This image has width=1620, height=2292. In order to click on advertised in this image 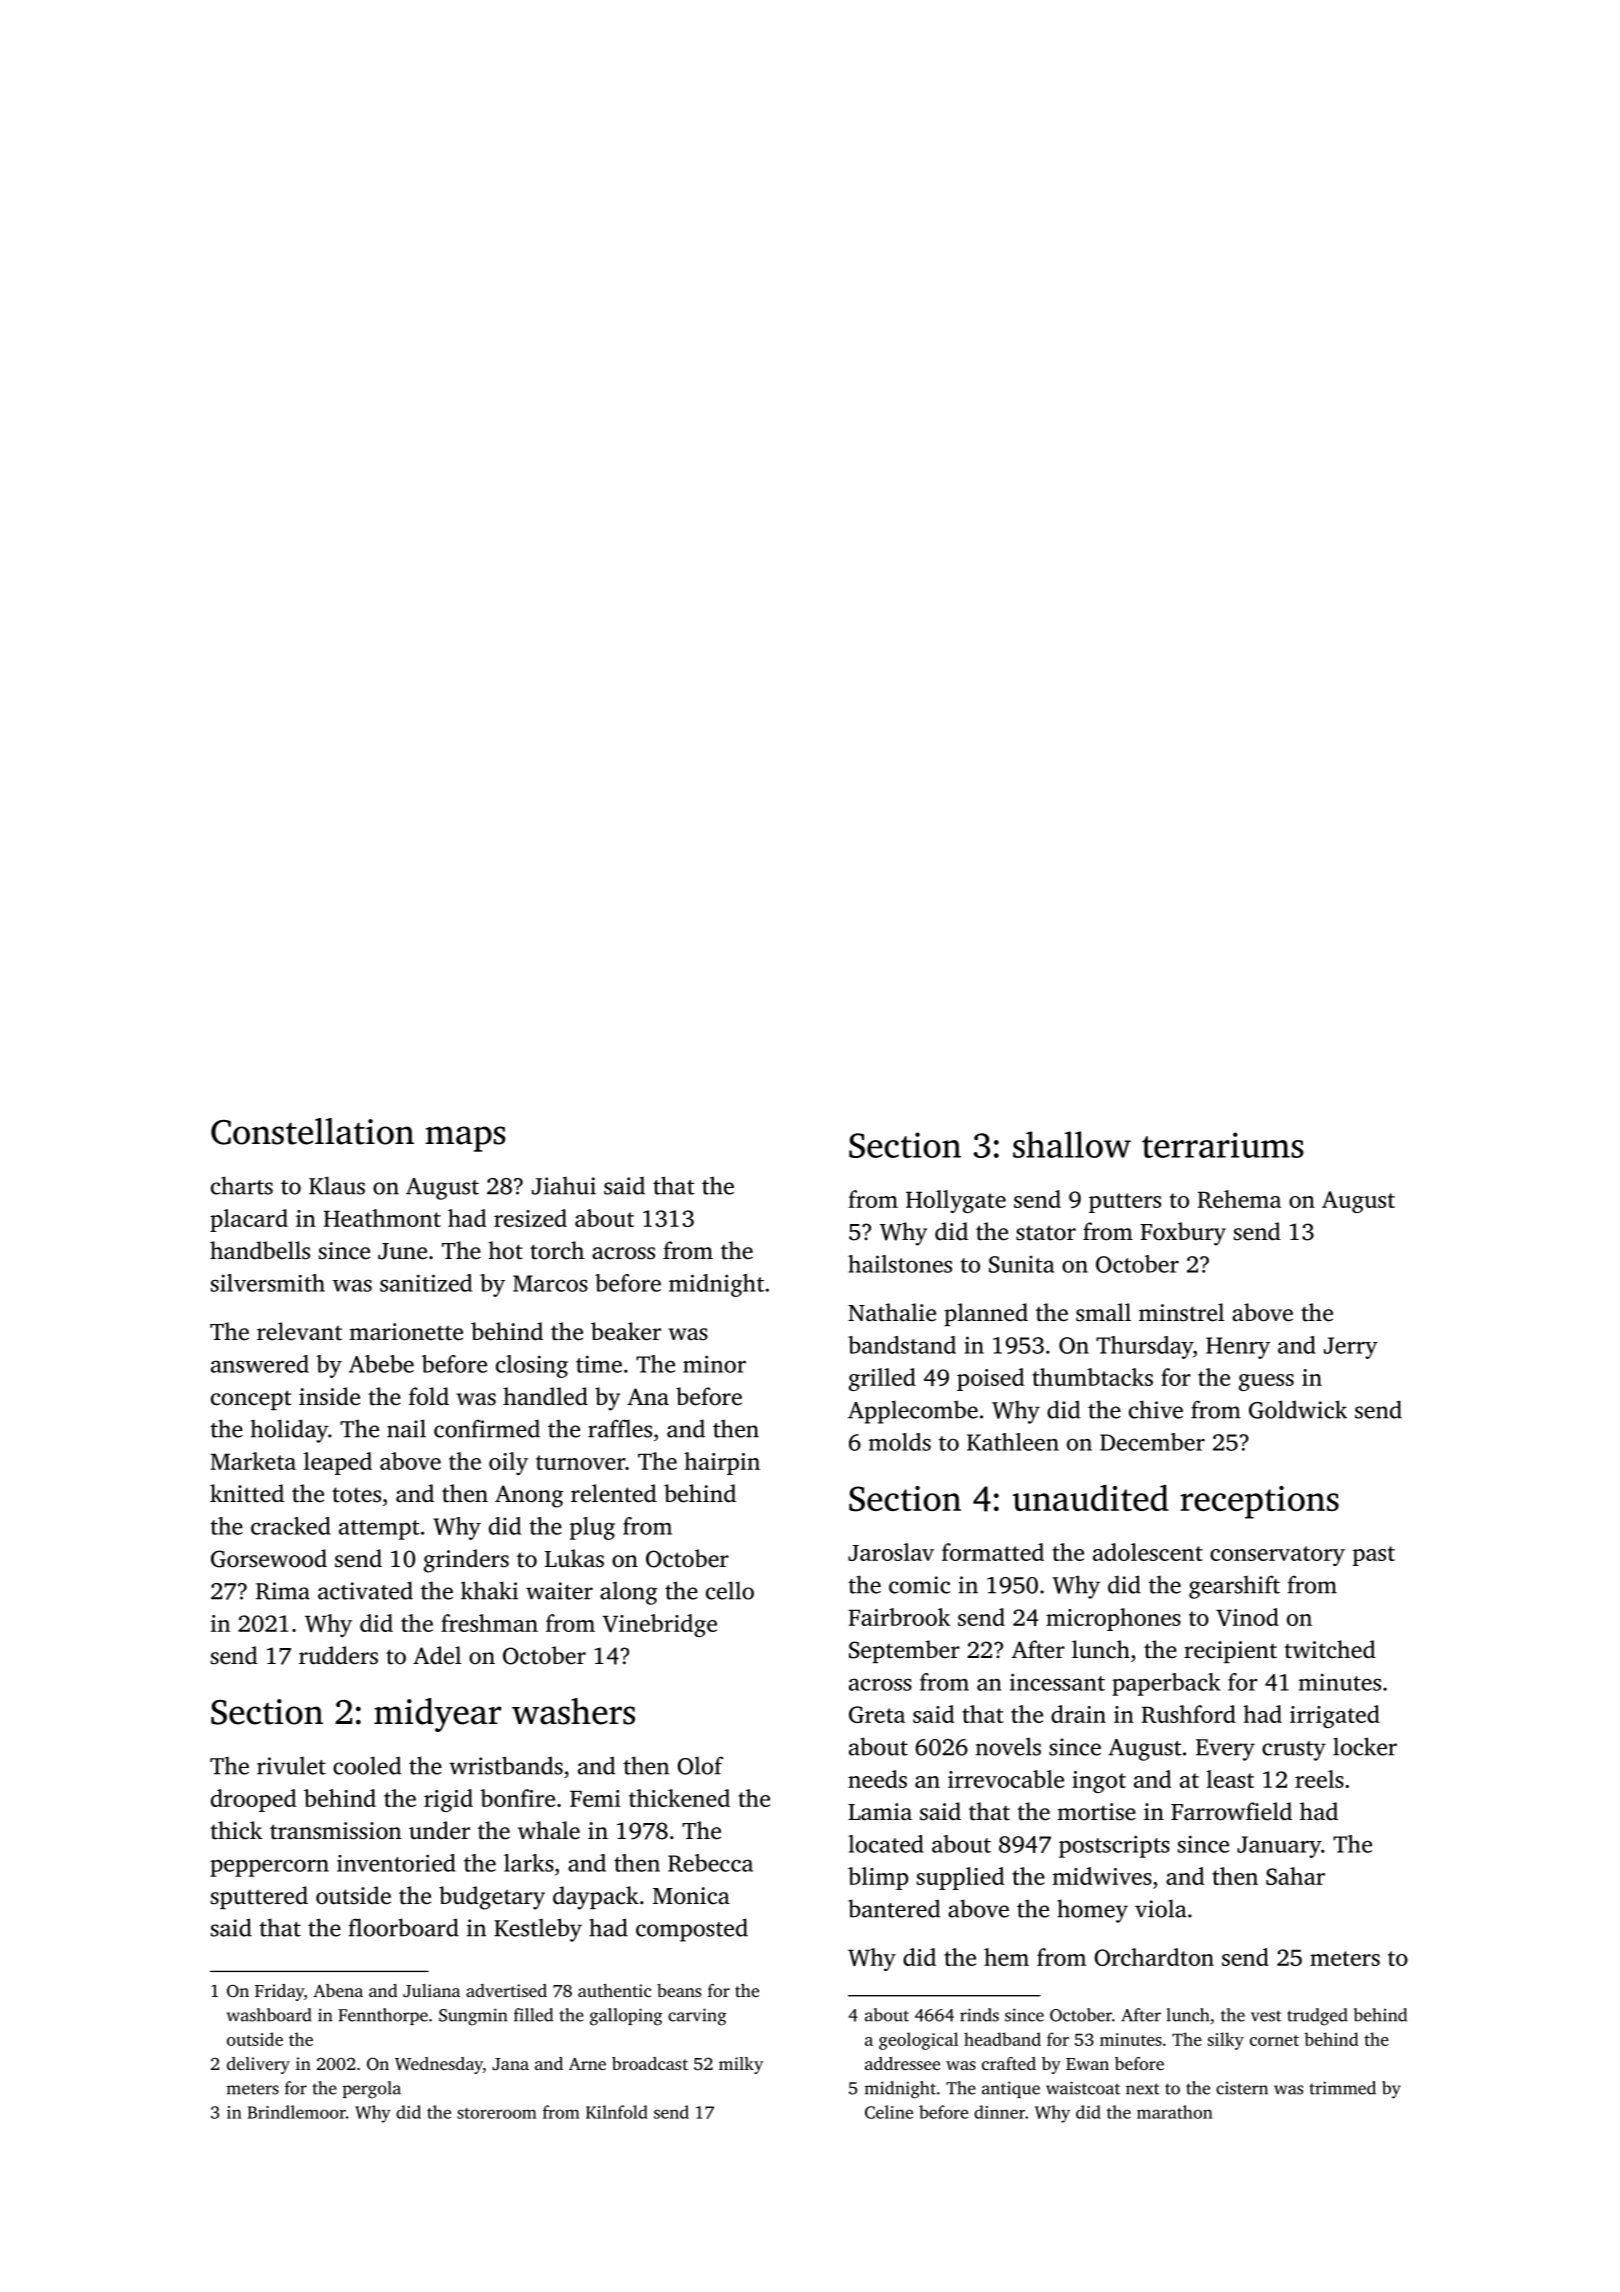, I will do `click(506, 1990)`.
